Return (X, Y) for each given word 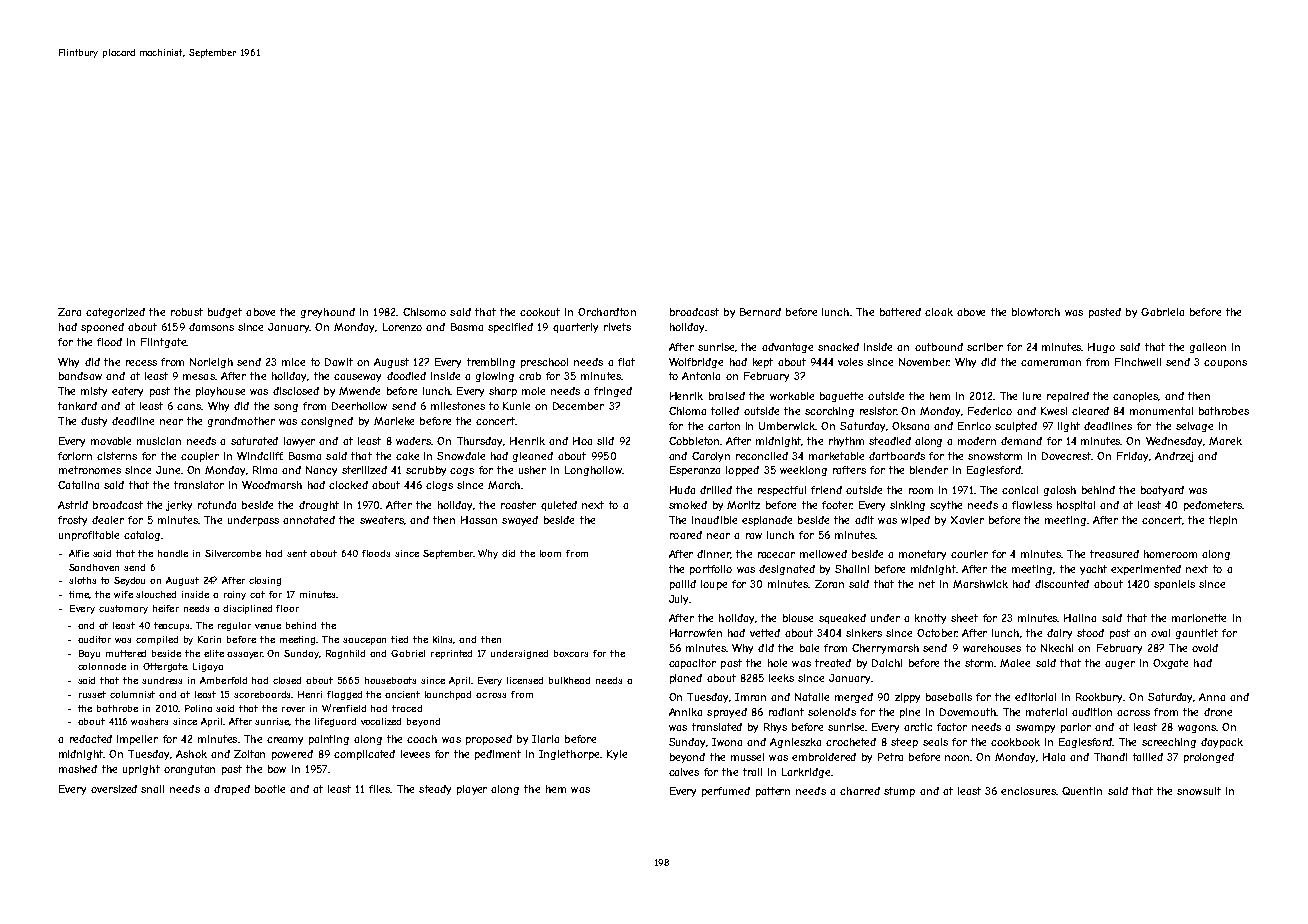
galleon (1208, 348)
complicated (364, 755)
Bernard (760, 312)
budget (225, 313)
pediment (498, 755)
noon (958, 758)
